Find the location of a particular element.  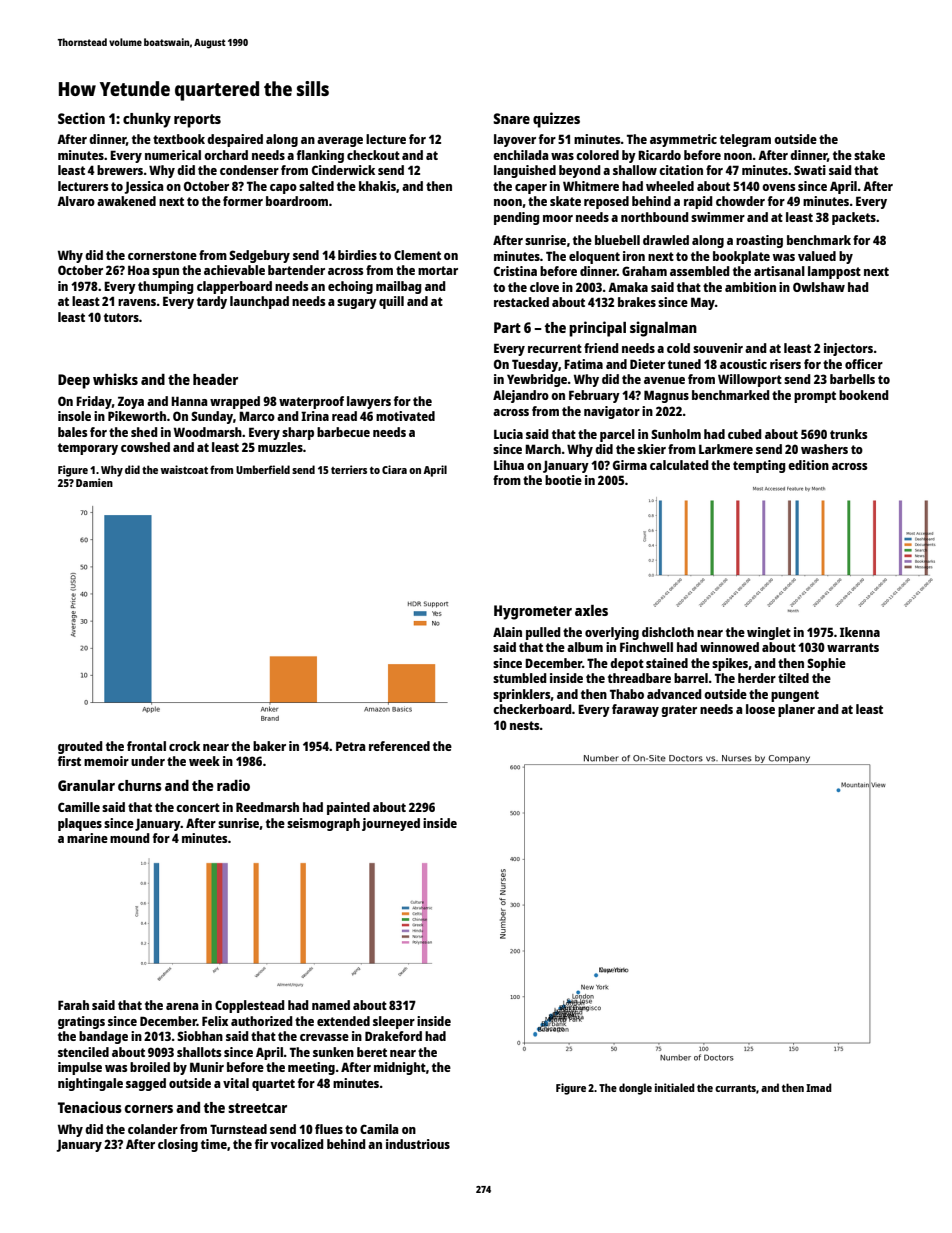

souvenir is located at coordinates (718, 348).
